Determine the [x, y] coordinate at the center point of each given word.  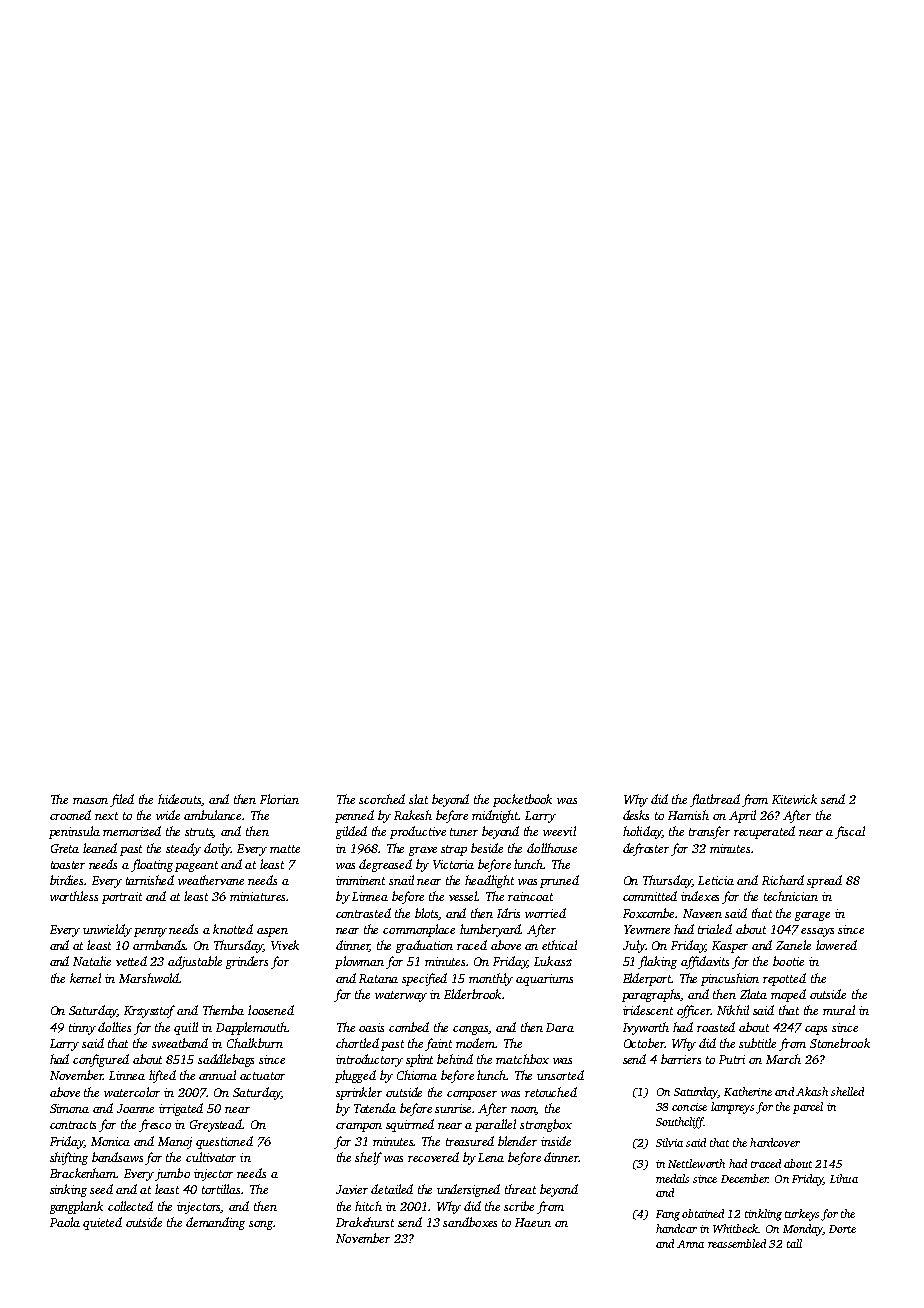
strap [454, 850]
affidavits [705, 962]
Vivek [285, 945]
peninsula [74, 832]
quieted [102, 1223]
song [261, 1225]
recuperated [764, 832]
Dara [560, 1027]
